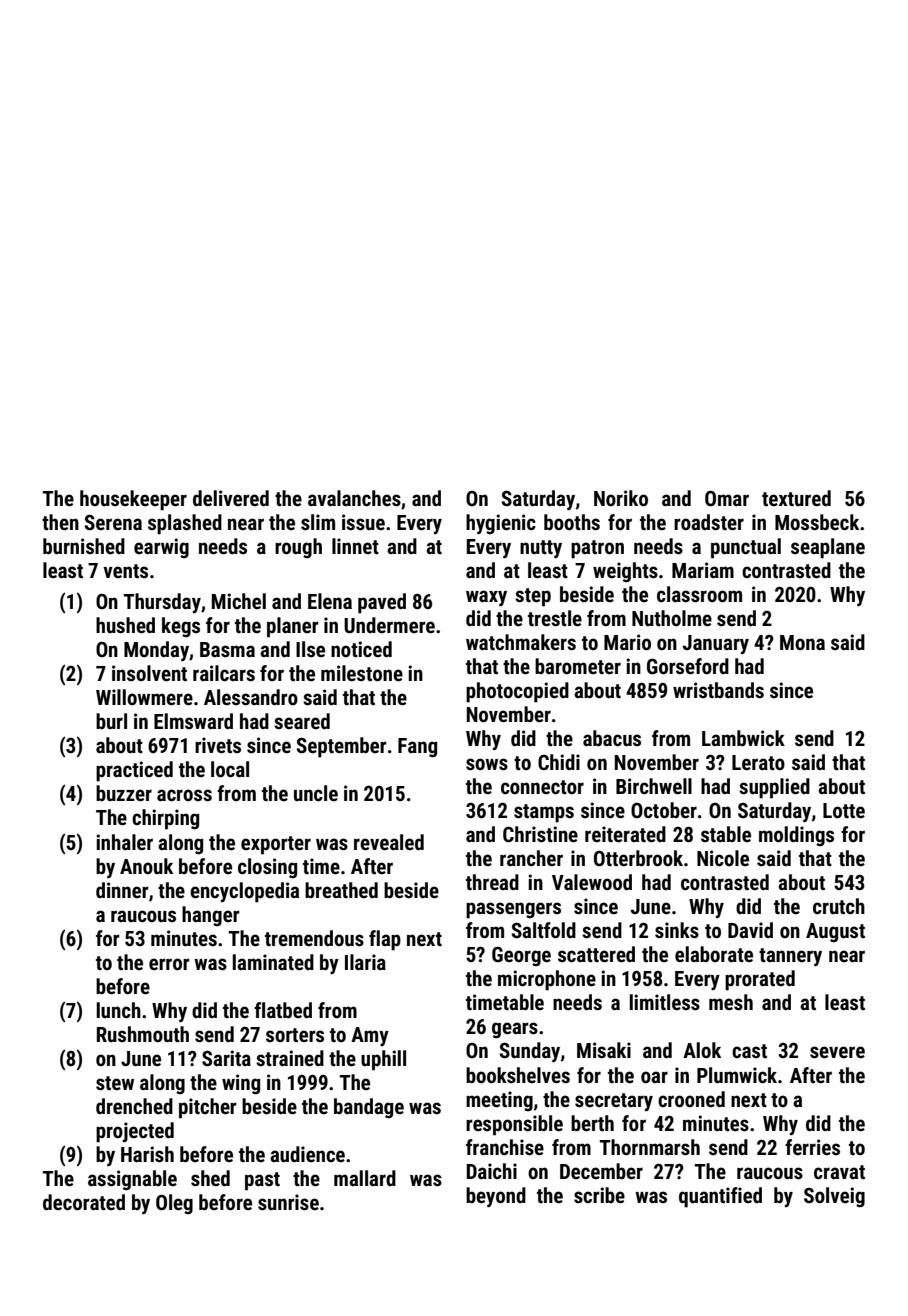 This screenshot has height=1316, width=908. Describe the element at coordinates (727, 498) in the screenshot. I see `Omar` at that location.
